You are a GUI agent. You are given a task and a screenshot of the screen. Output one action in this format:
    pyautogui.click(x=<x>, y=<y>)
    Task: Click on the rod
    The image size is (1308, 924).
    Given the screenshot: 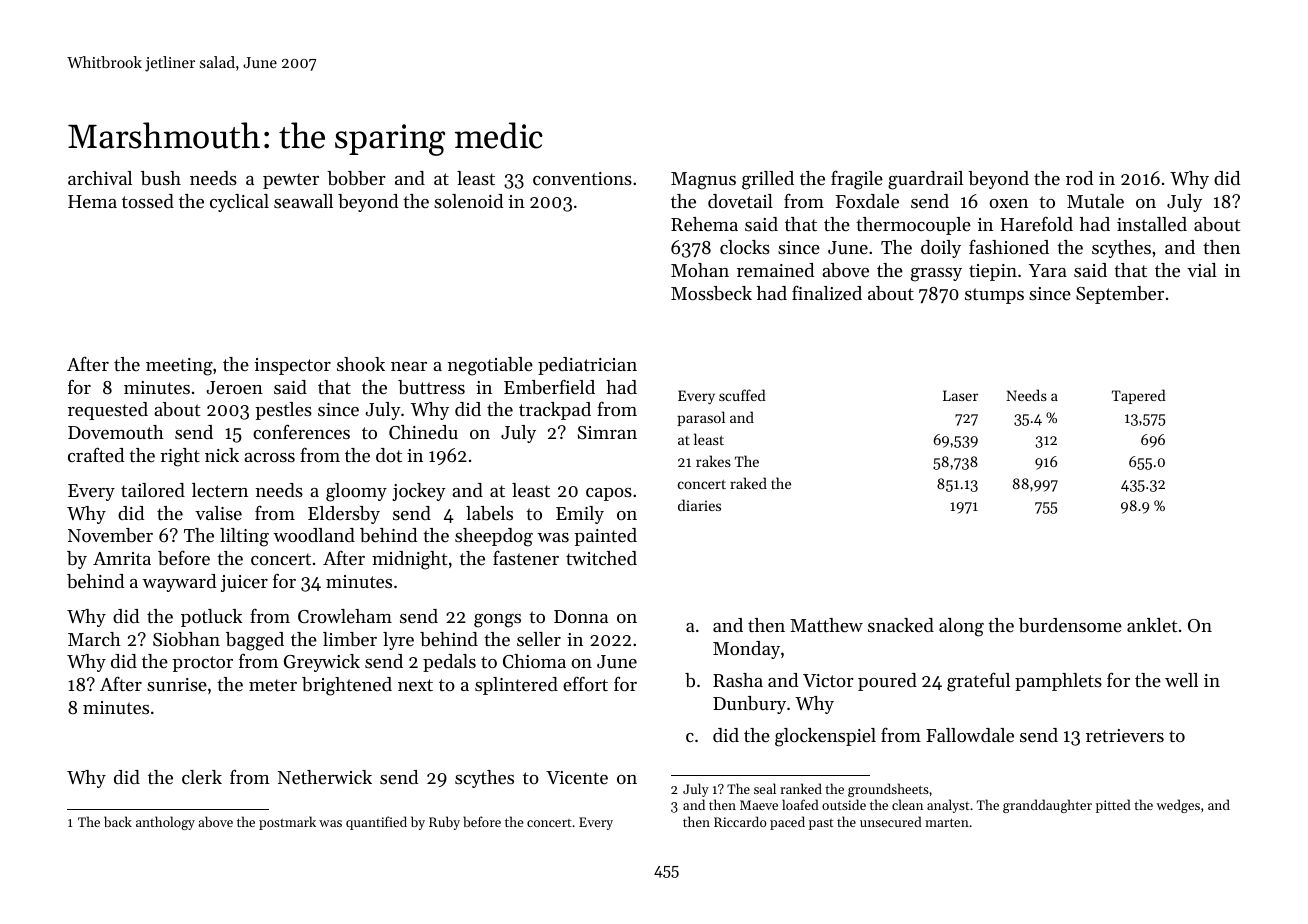 What is the action you would take?
    pyautogui.click(x=1079, y=178)
